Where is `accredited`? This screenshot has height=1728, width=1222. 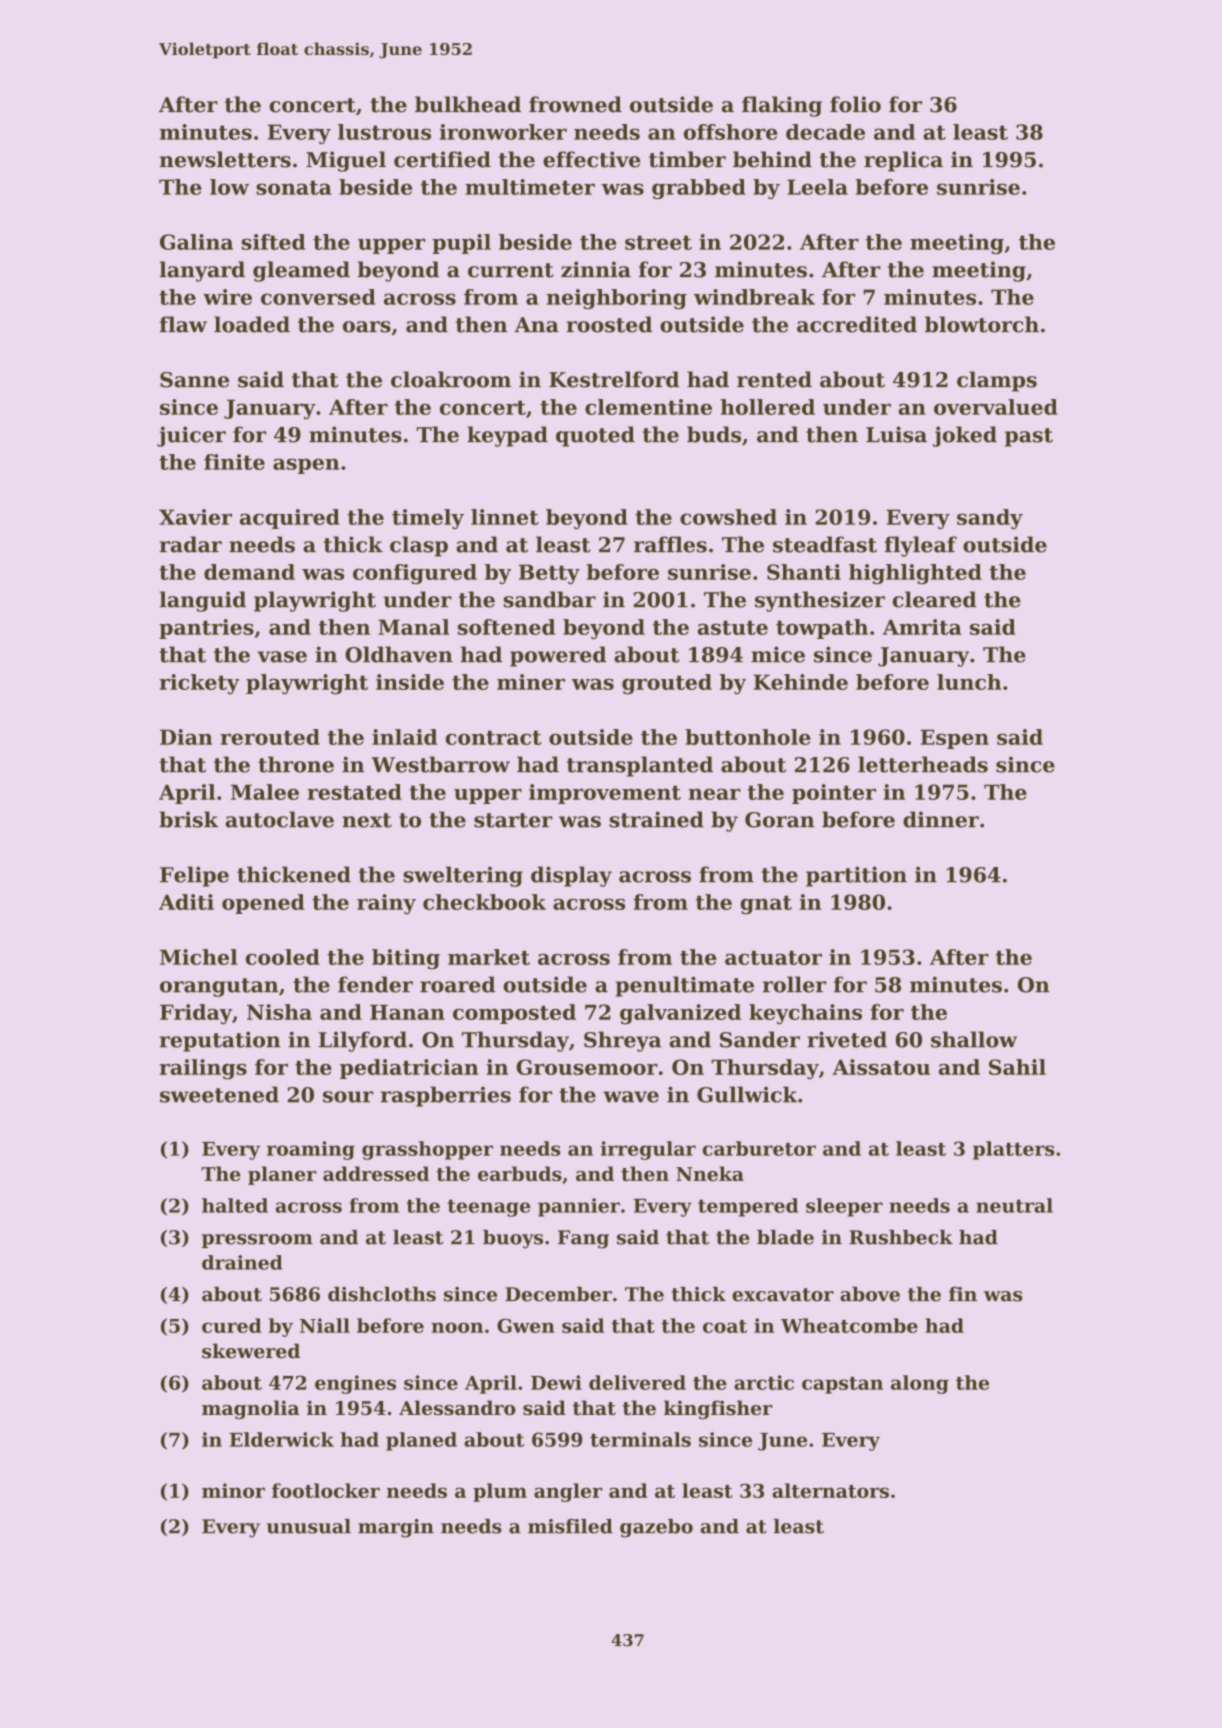 accredited is located at coordinates (857, 324).
